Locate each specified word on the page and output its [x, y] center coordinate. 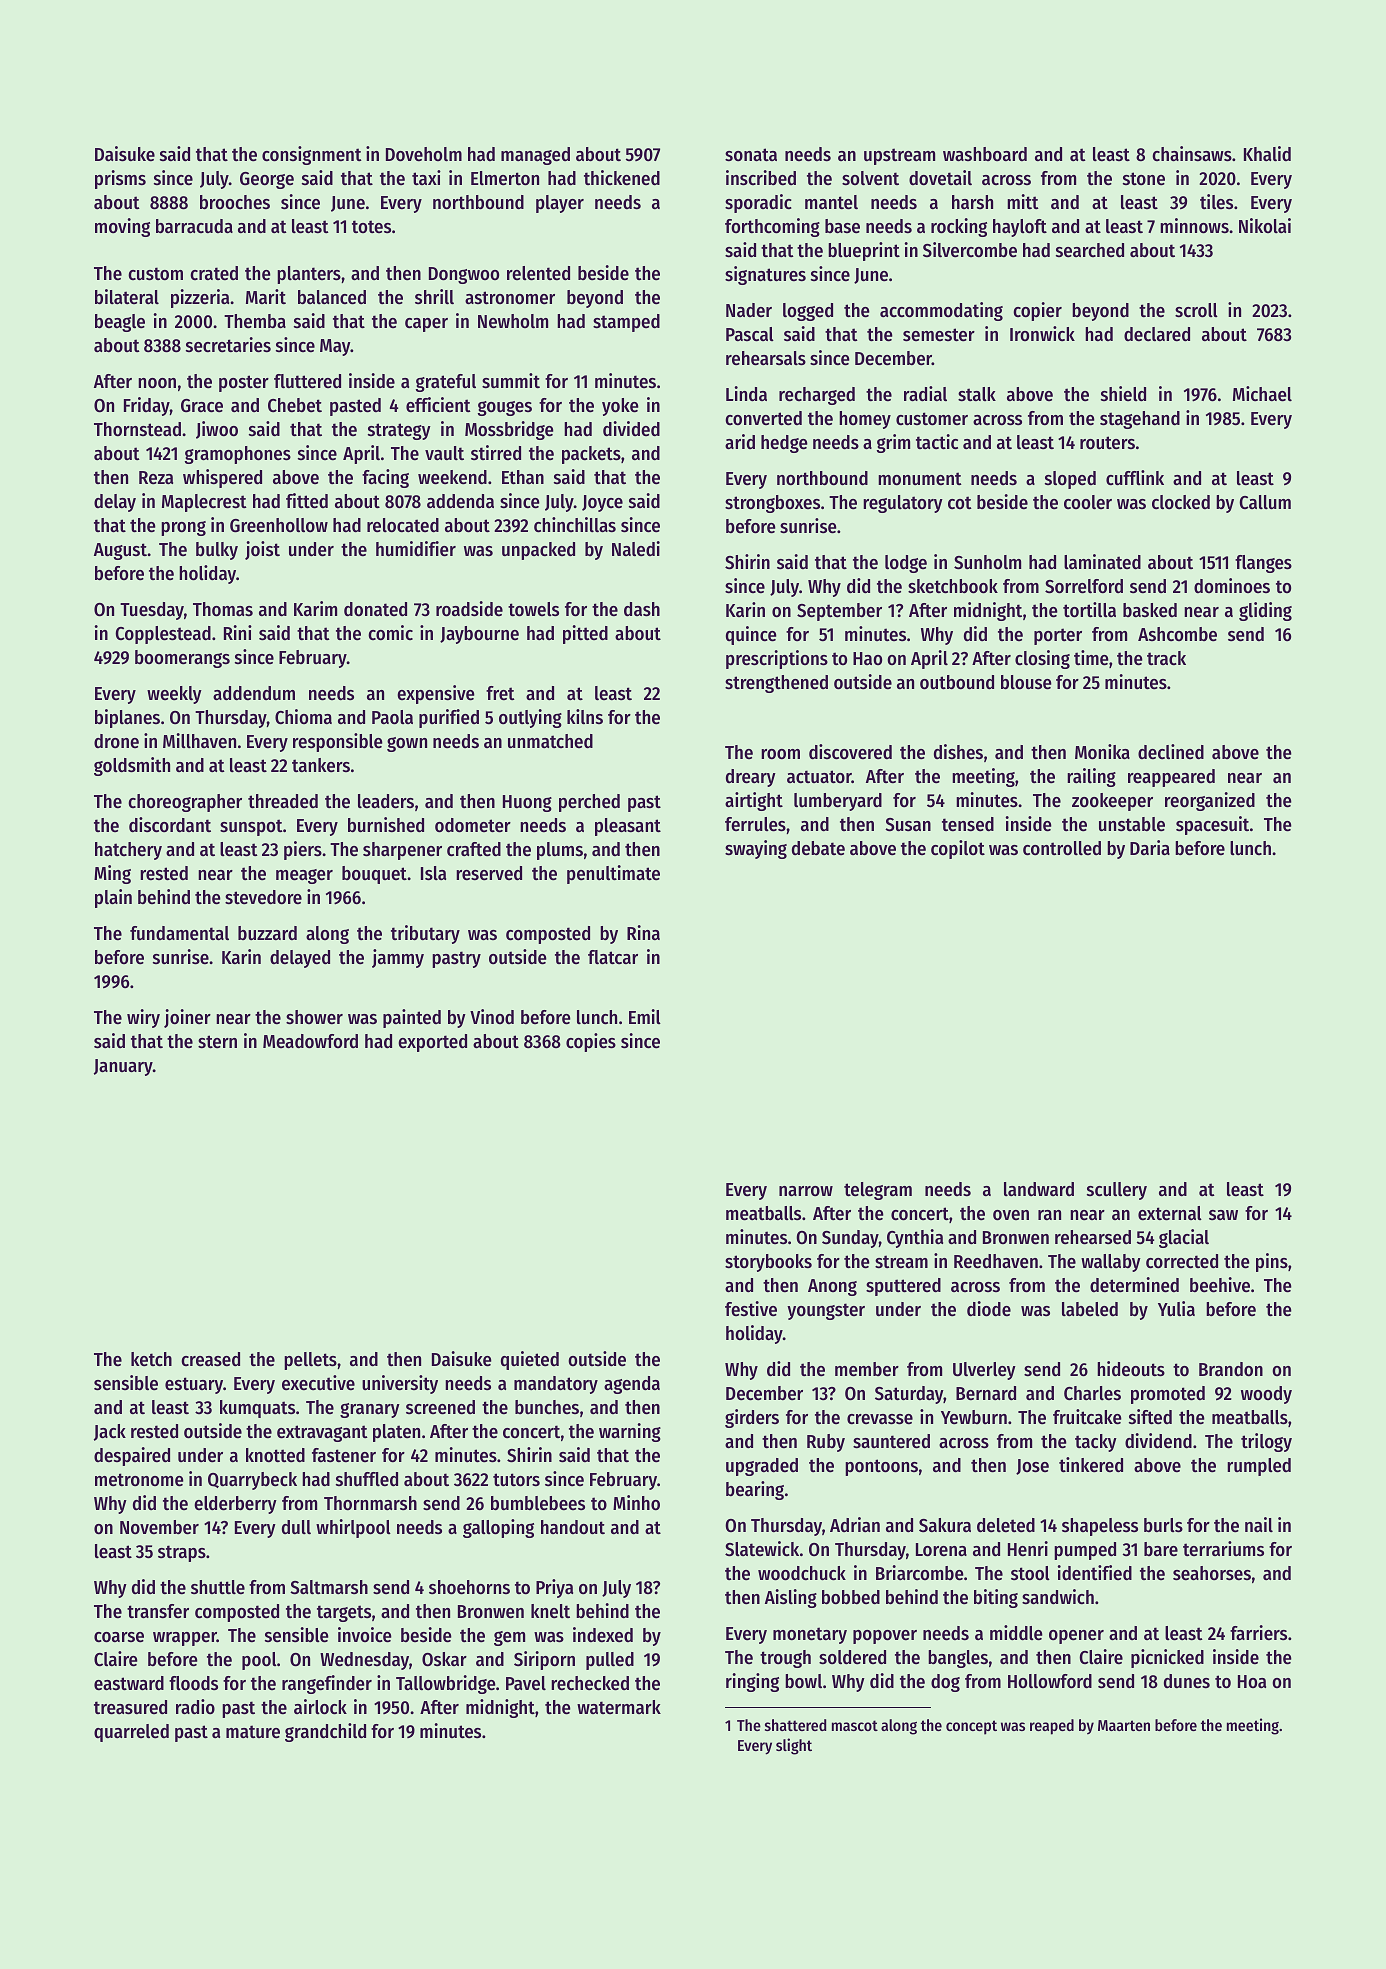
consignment [312, 155]
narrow [806, 1191]
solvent [870, 178]
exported [432, 1043]
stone [1144, 179]
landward [1039, 1189]
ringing [752, 1682]
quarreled [131, 1733]
